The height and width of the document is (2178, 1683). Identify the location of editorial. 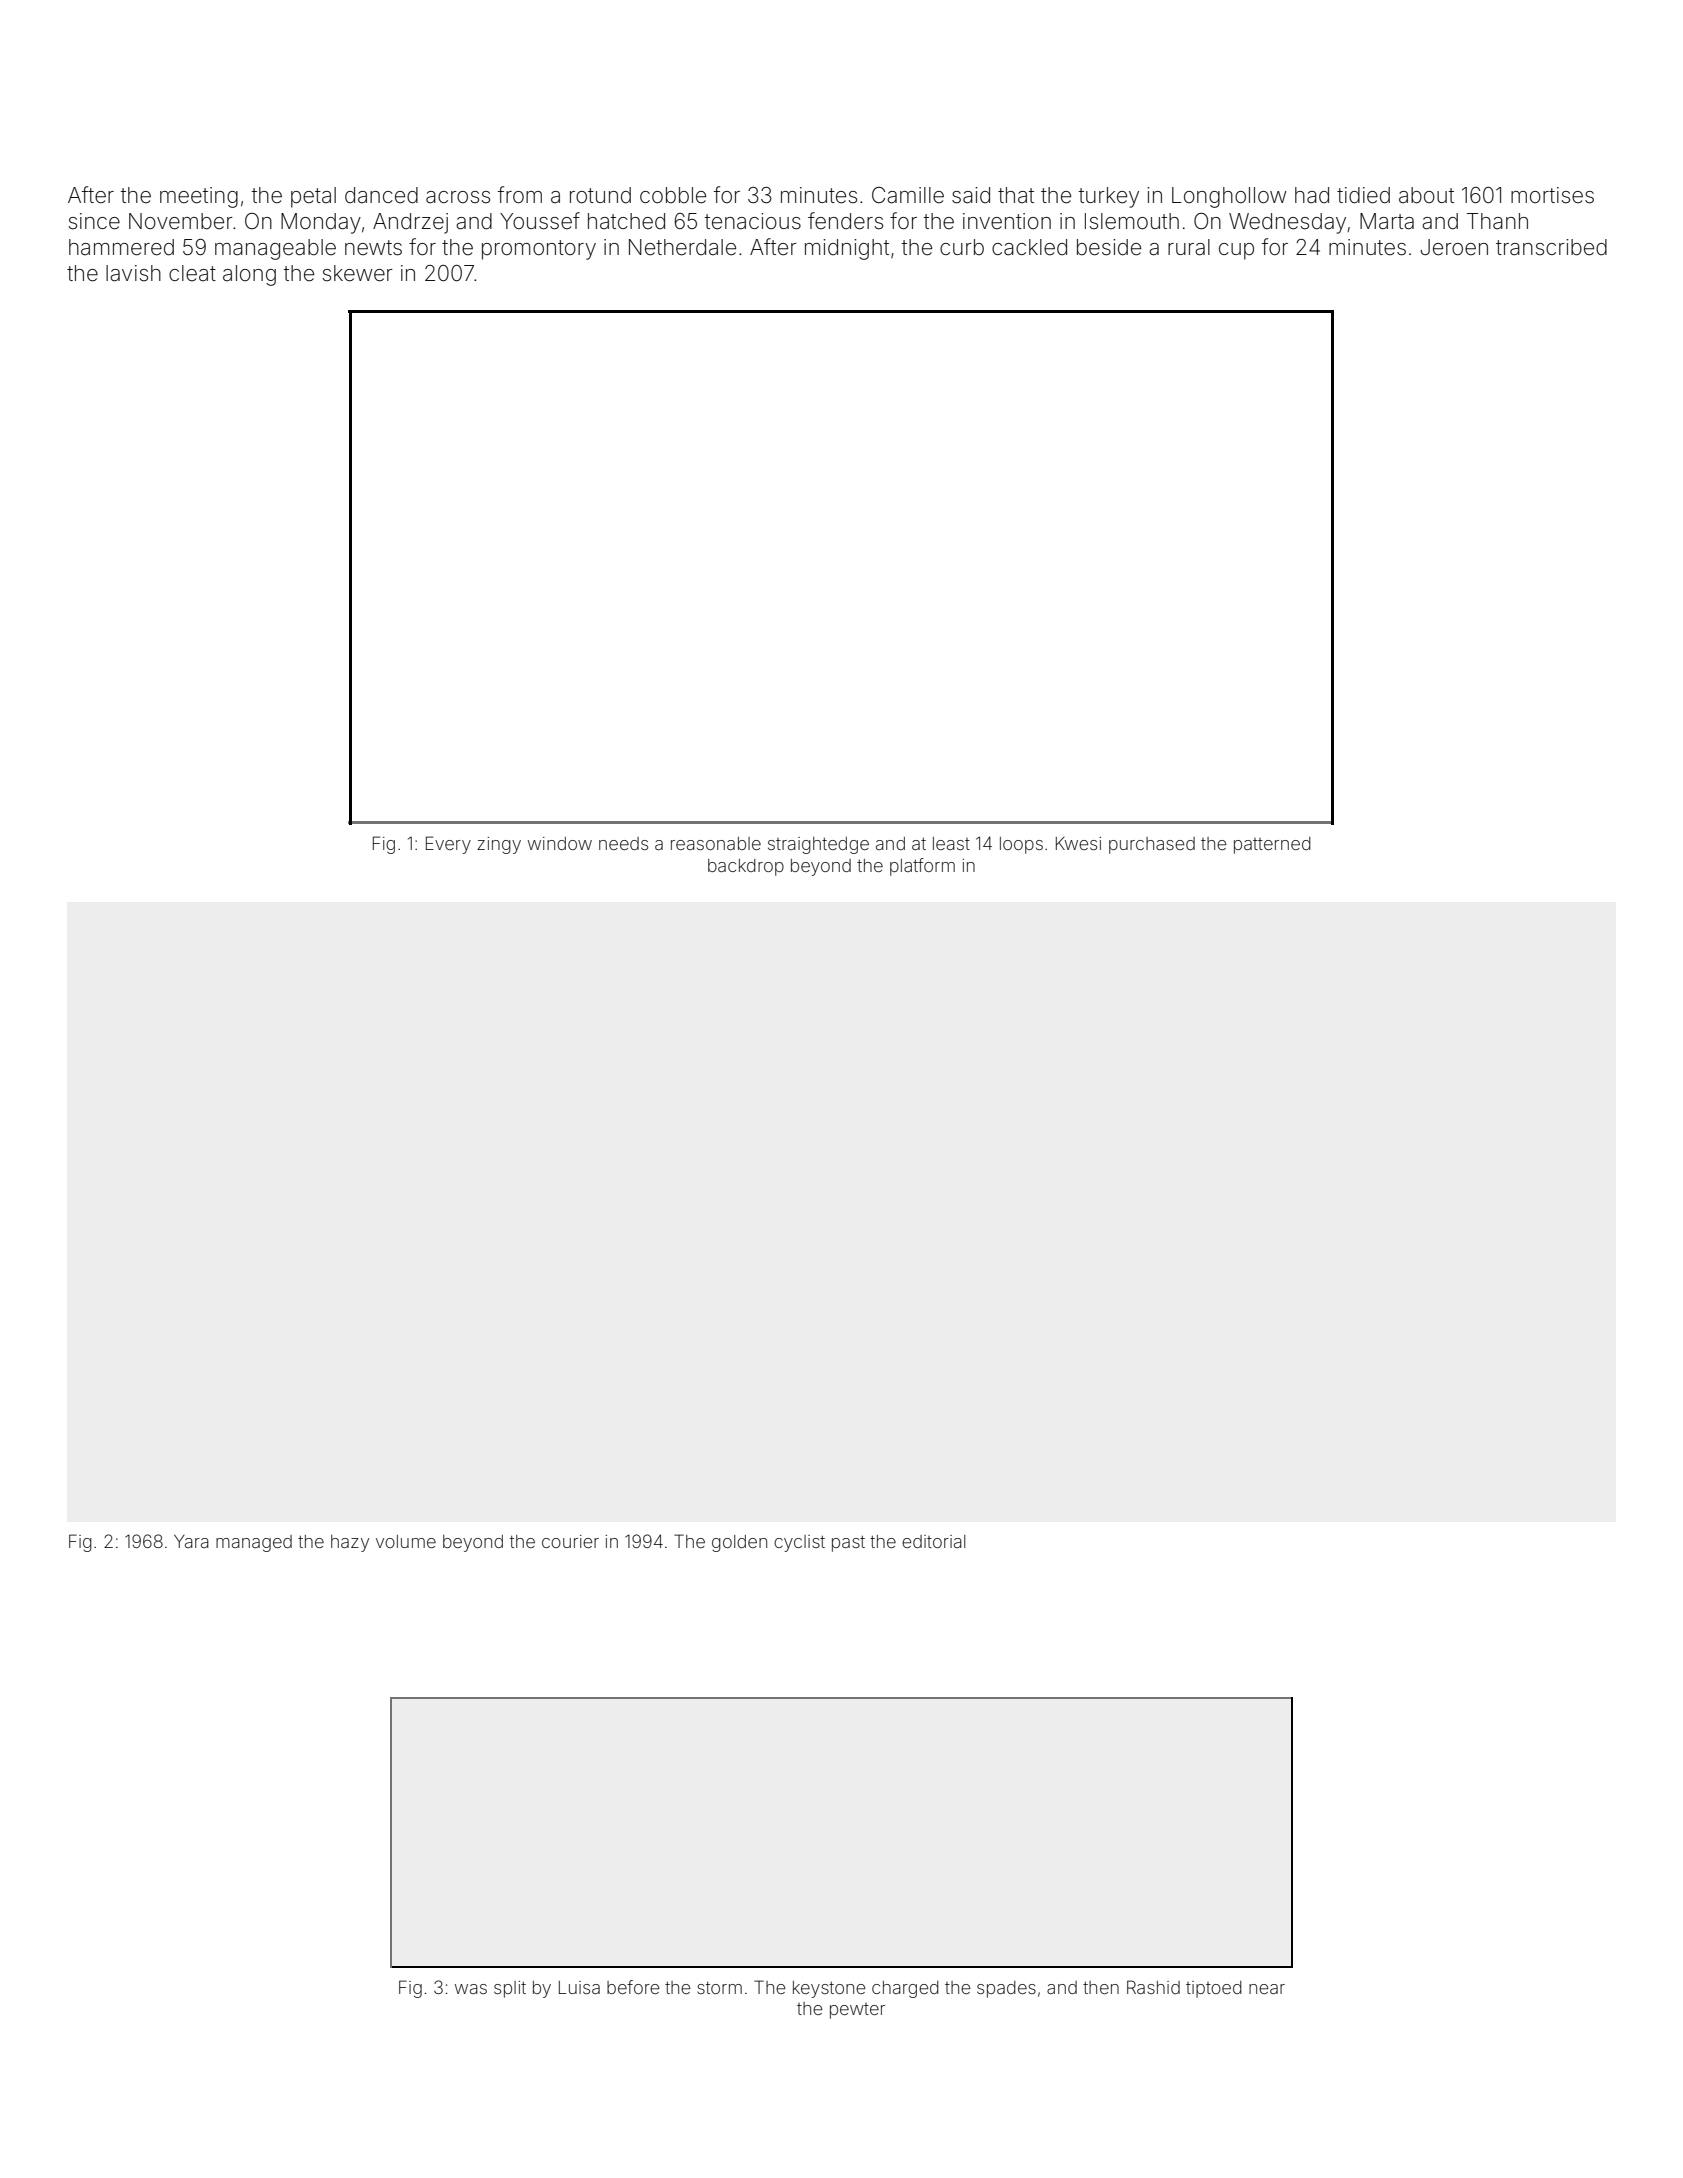
(933, 1541).
